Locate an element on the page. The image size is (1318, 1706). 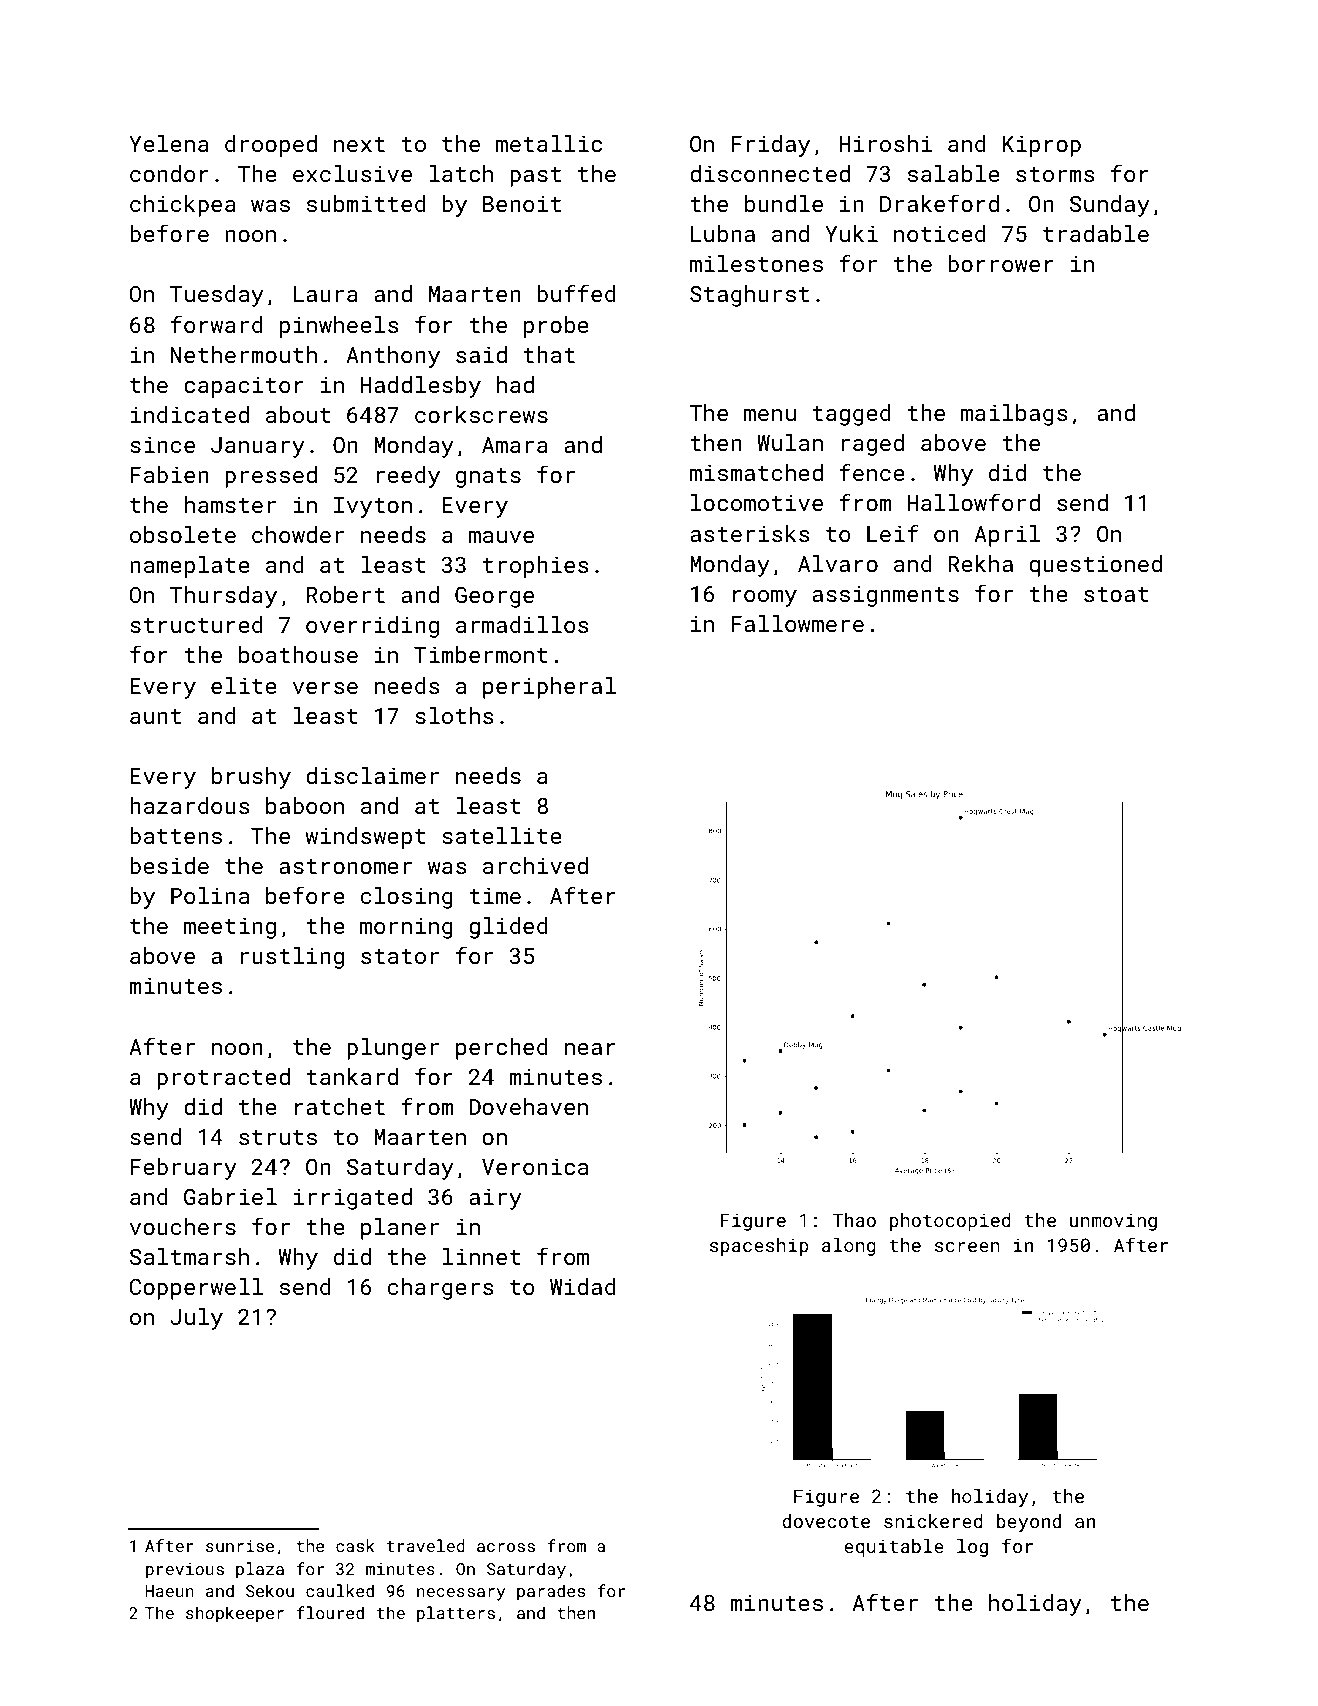
satellite is located at coordinates (502, 835).
